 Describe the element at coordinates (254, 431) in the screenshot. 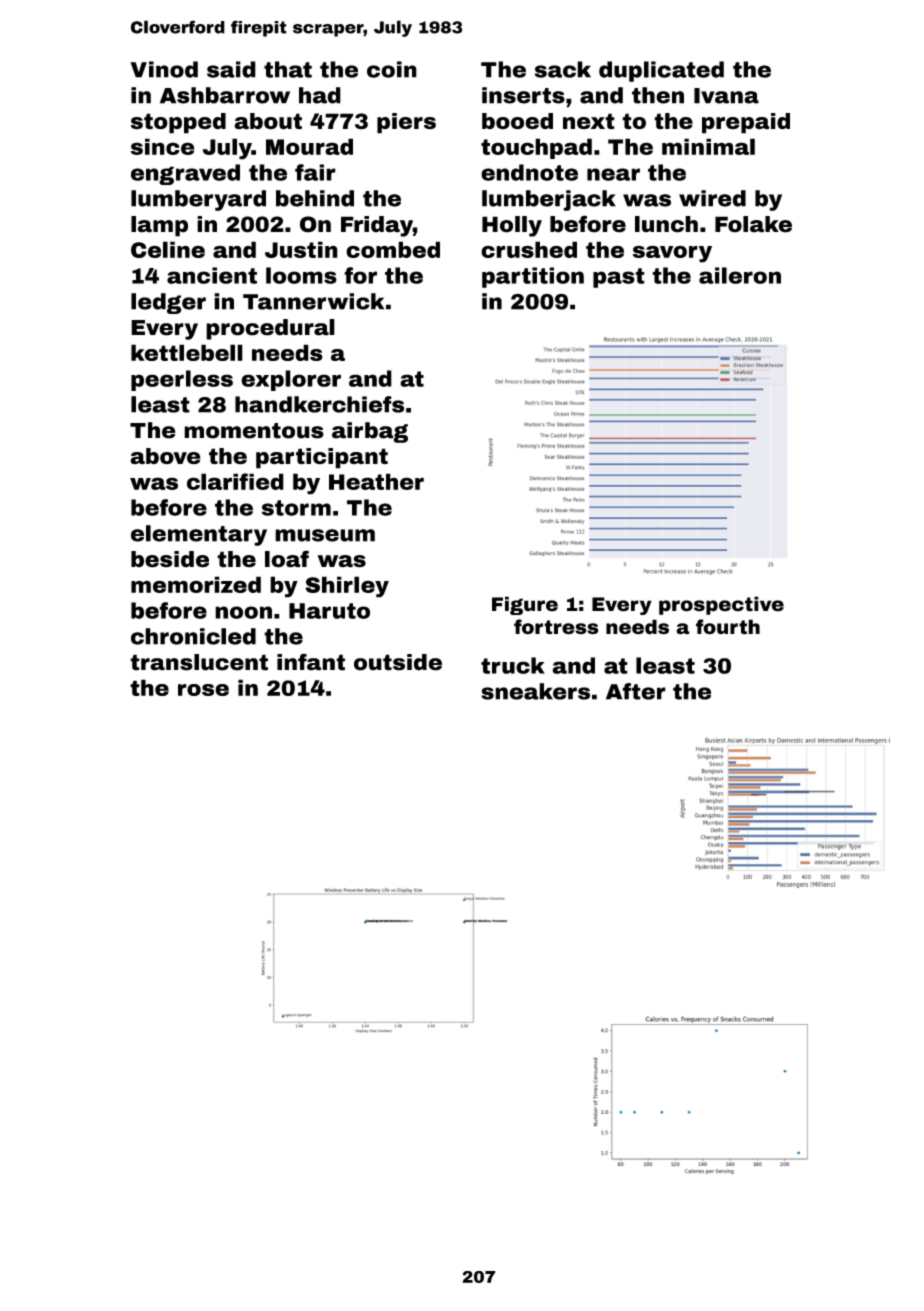

I see `momentous` at that location.
